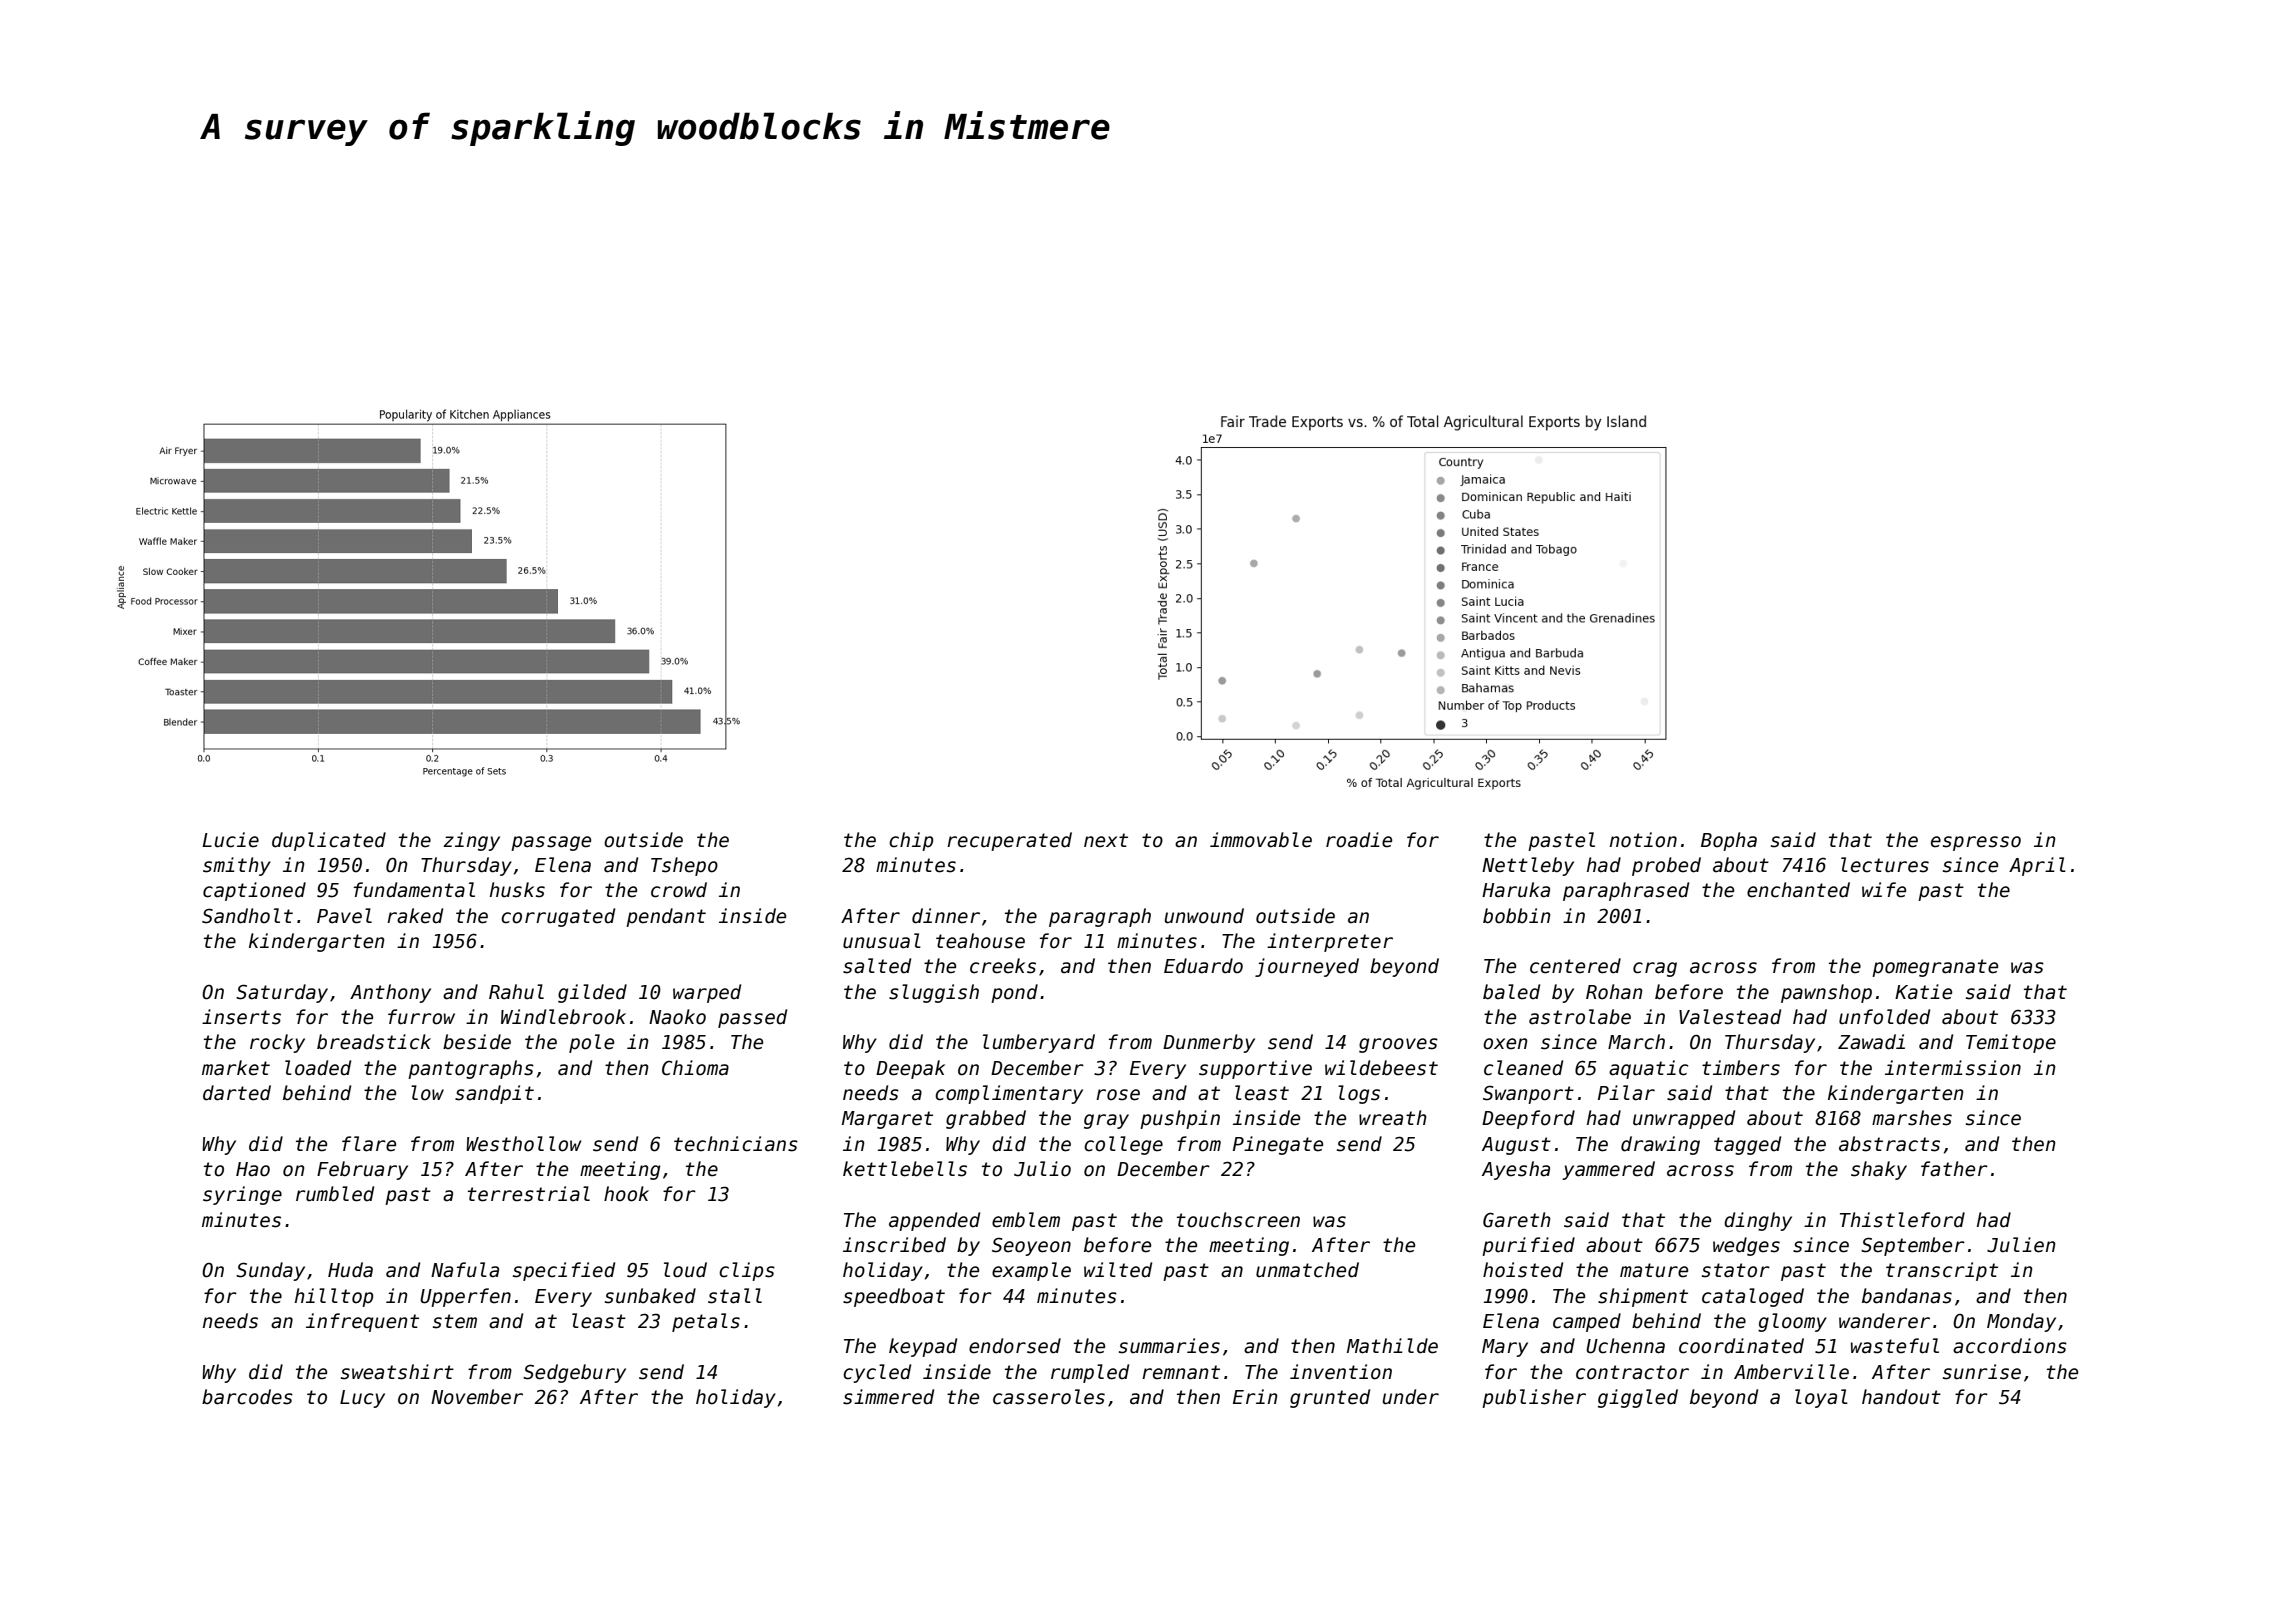 Image resolution: width=2292 pixels, height=1620 pixels. What do you see at coordinates (1885, 865) in the screenshot?
I see `lectures` at bounding box center [1885, 865].
